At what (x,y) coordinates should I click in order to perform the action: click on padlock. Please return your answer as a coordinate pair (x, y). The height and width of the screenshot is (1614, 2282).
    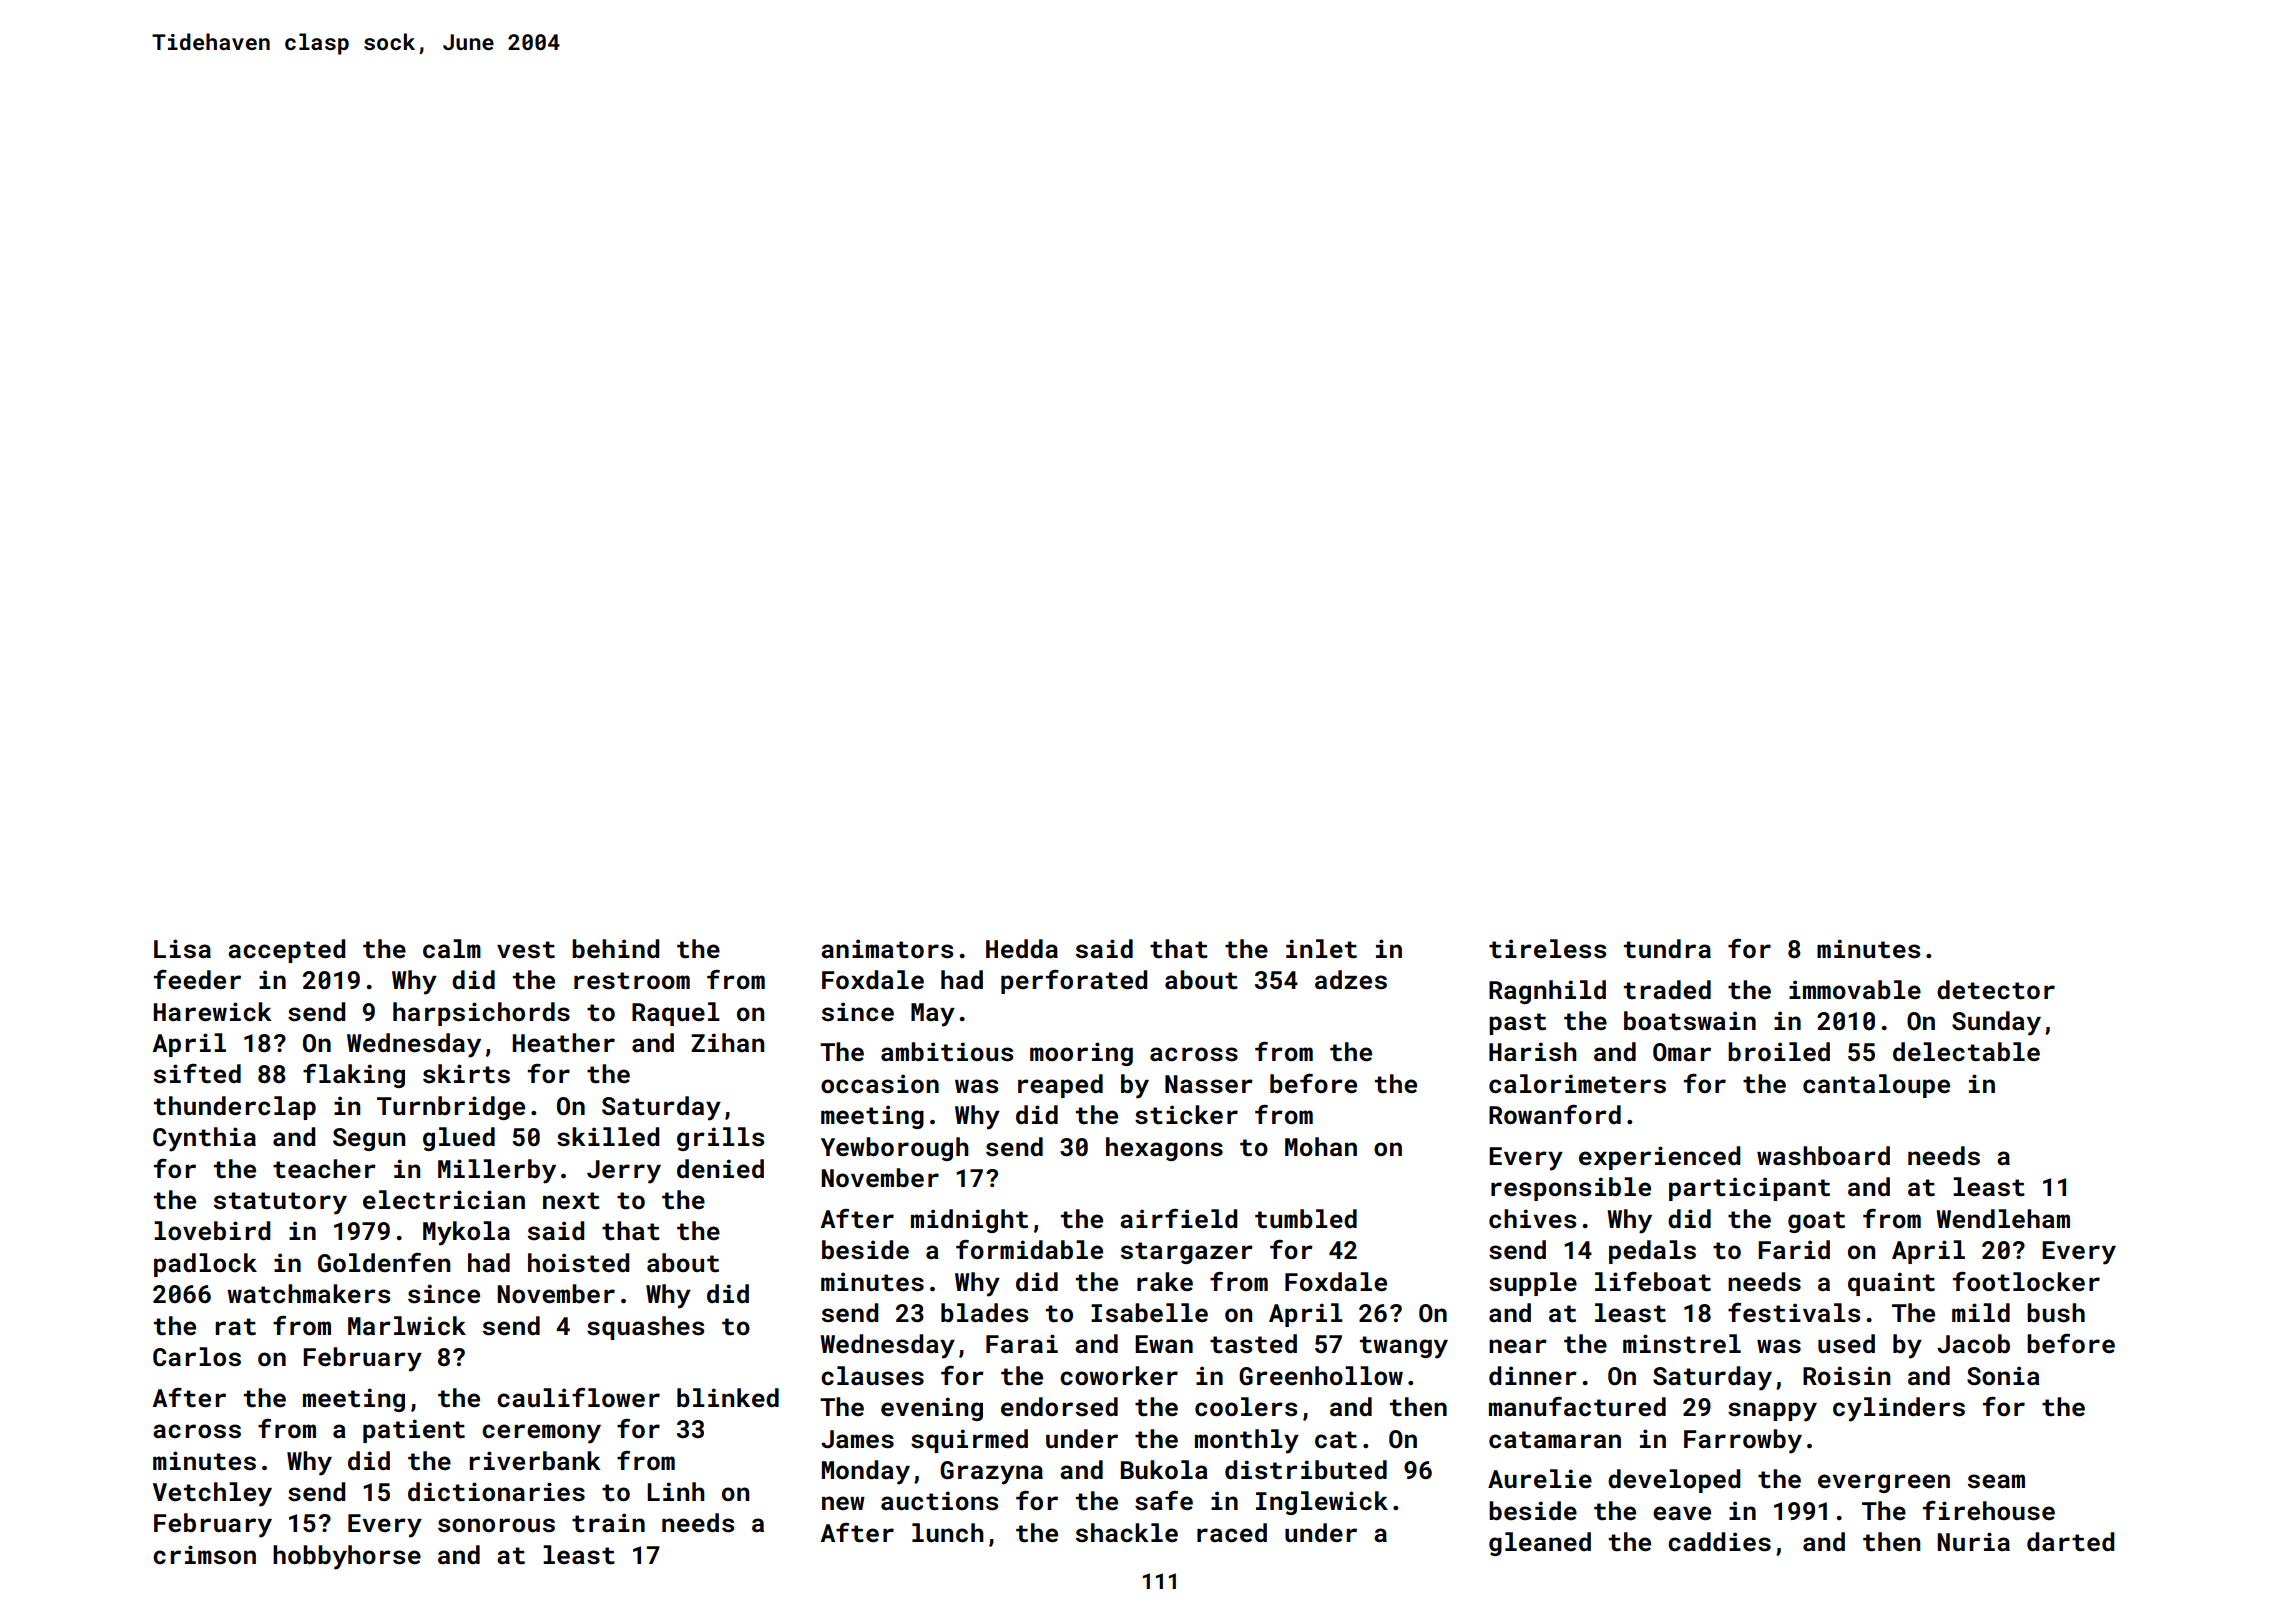
    Looking at the image, I should click on (205, 1265).
